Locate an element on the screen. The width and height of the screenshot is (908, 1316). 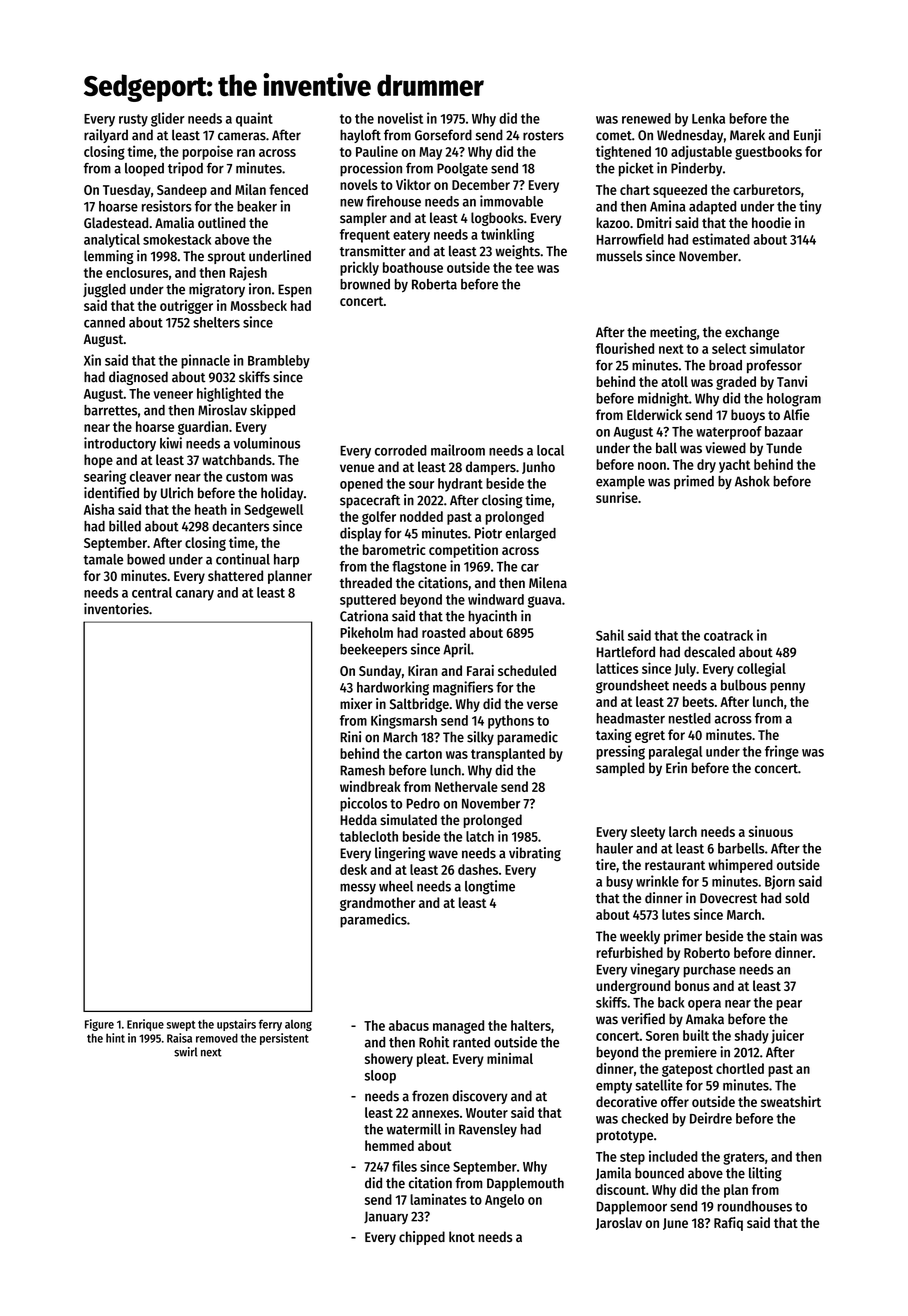
grandmother is located at coordinates (377, 904).
